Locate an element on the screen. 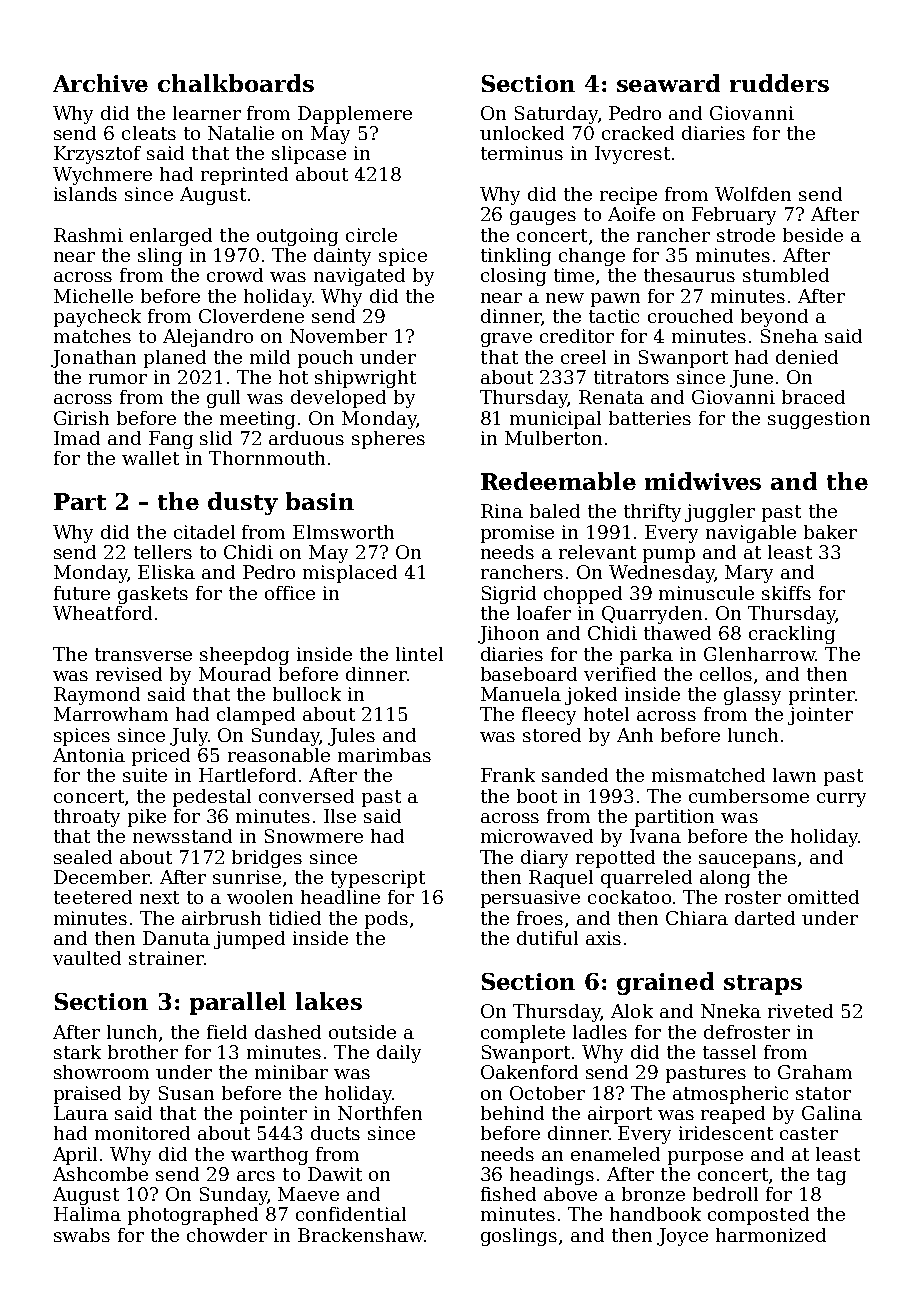  skiffs is located at coordinates (786, 593).
